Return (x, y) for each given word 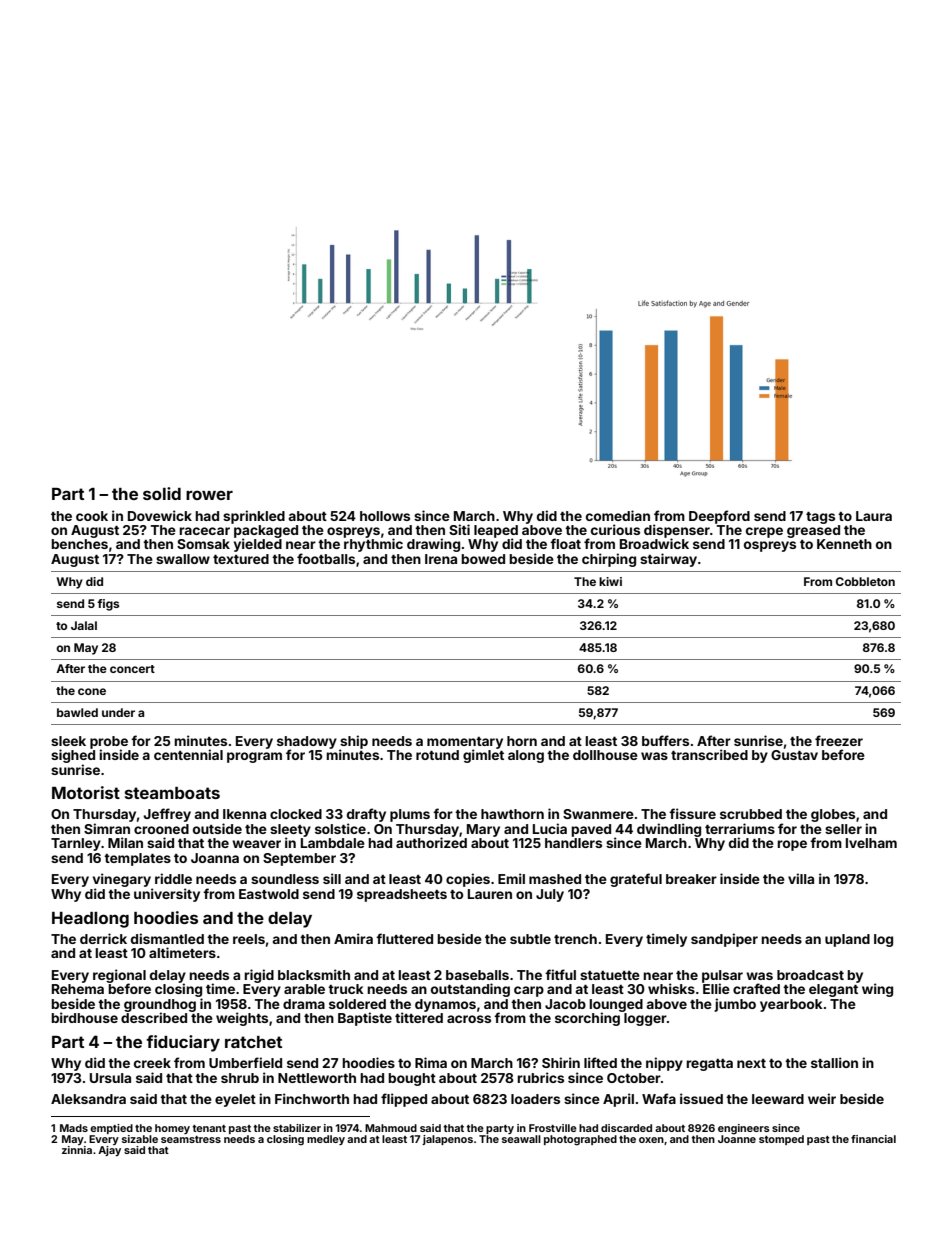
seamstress (191, 1139)
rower (209, 495)
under (118, 712)
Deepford (719, 517)
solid (162, 493)
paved (591, 830)
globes (833, 815)
